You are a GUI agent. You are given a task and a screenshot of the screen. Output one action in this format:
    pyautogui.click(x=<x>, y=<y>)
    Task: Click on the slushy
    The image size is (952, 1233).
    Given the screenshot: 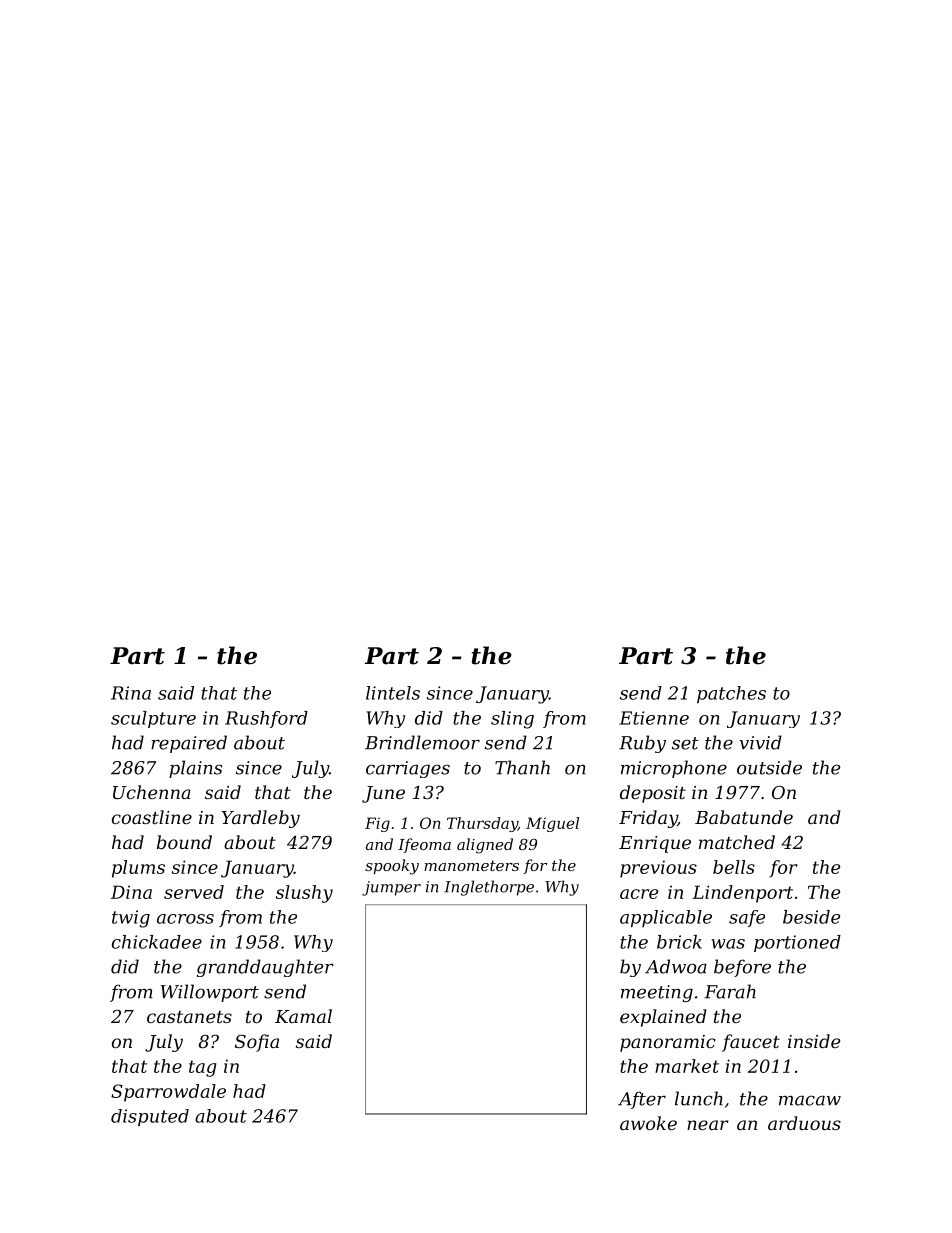 What is the action you would take?
    pyautogui.click(x=304, y=894)
